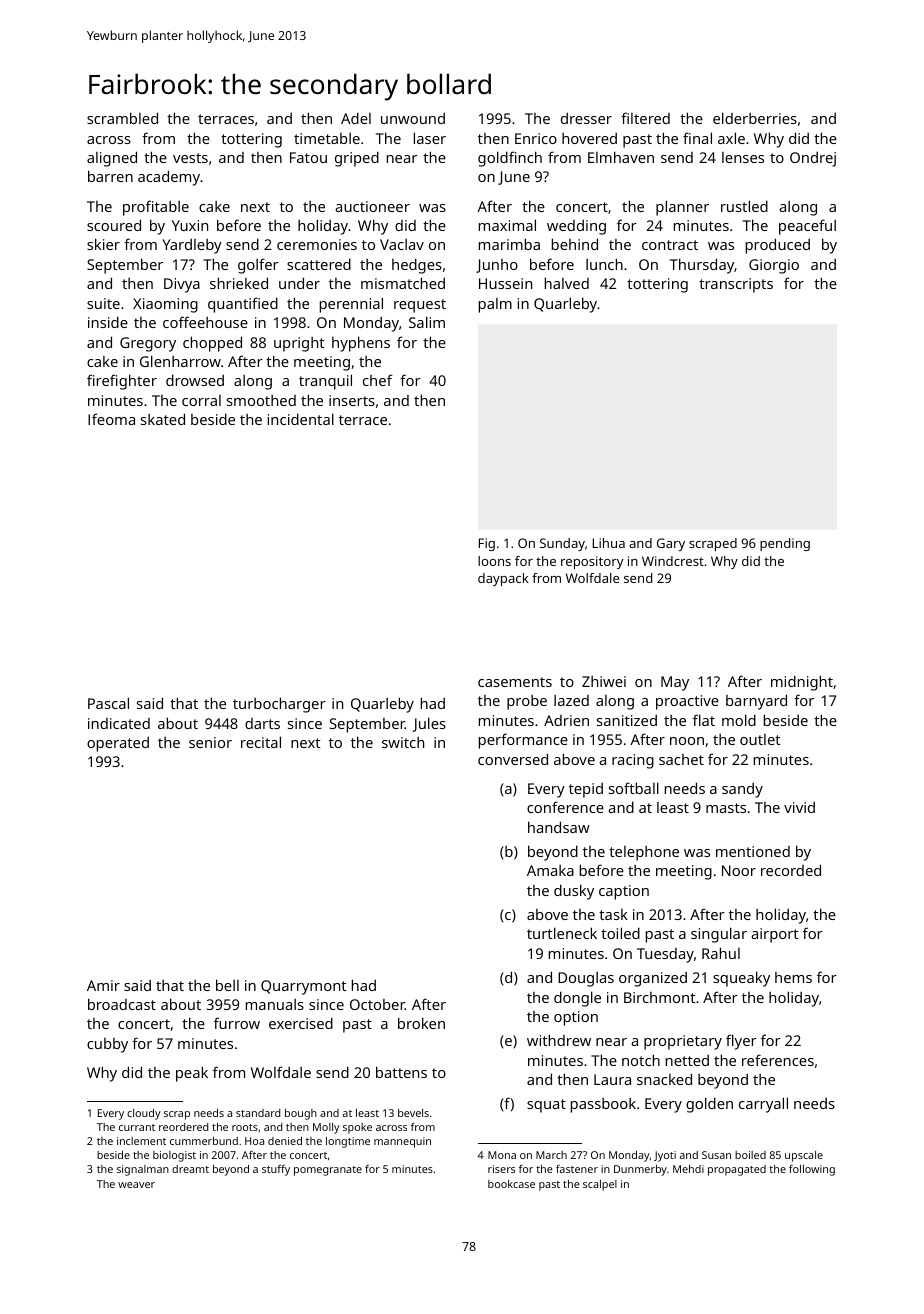 Image resolution: width=924 pixels, height=1314 pixels. What do you see at coordinates (682, 208) in the image?
I see `planner` at bounding box center [682, 208].
